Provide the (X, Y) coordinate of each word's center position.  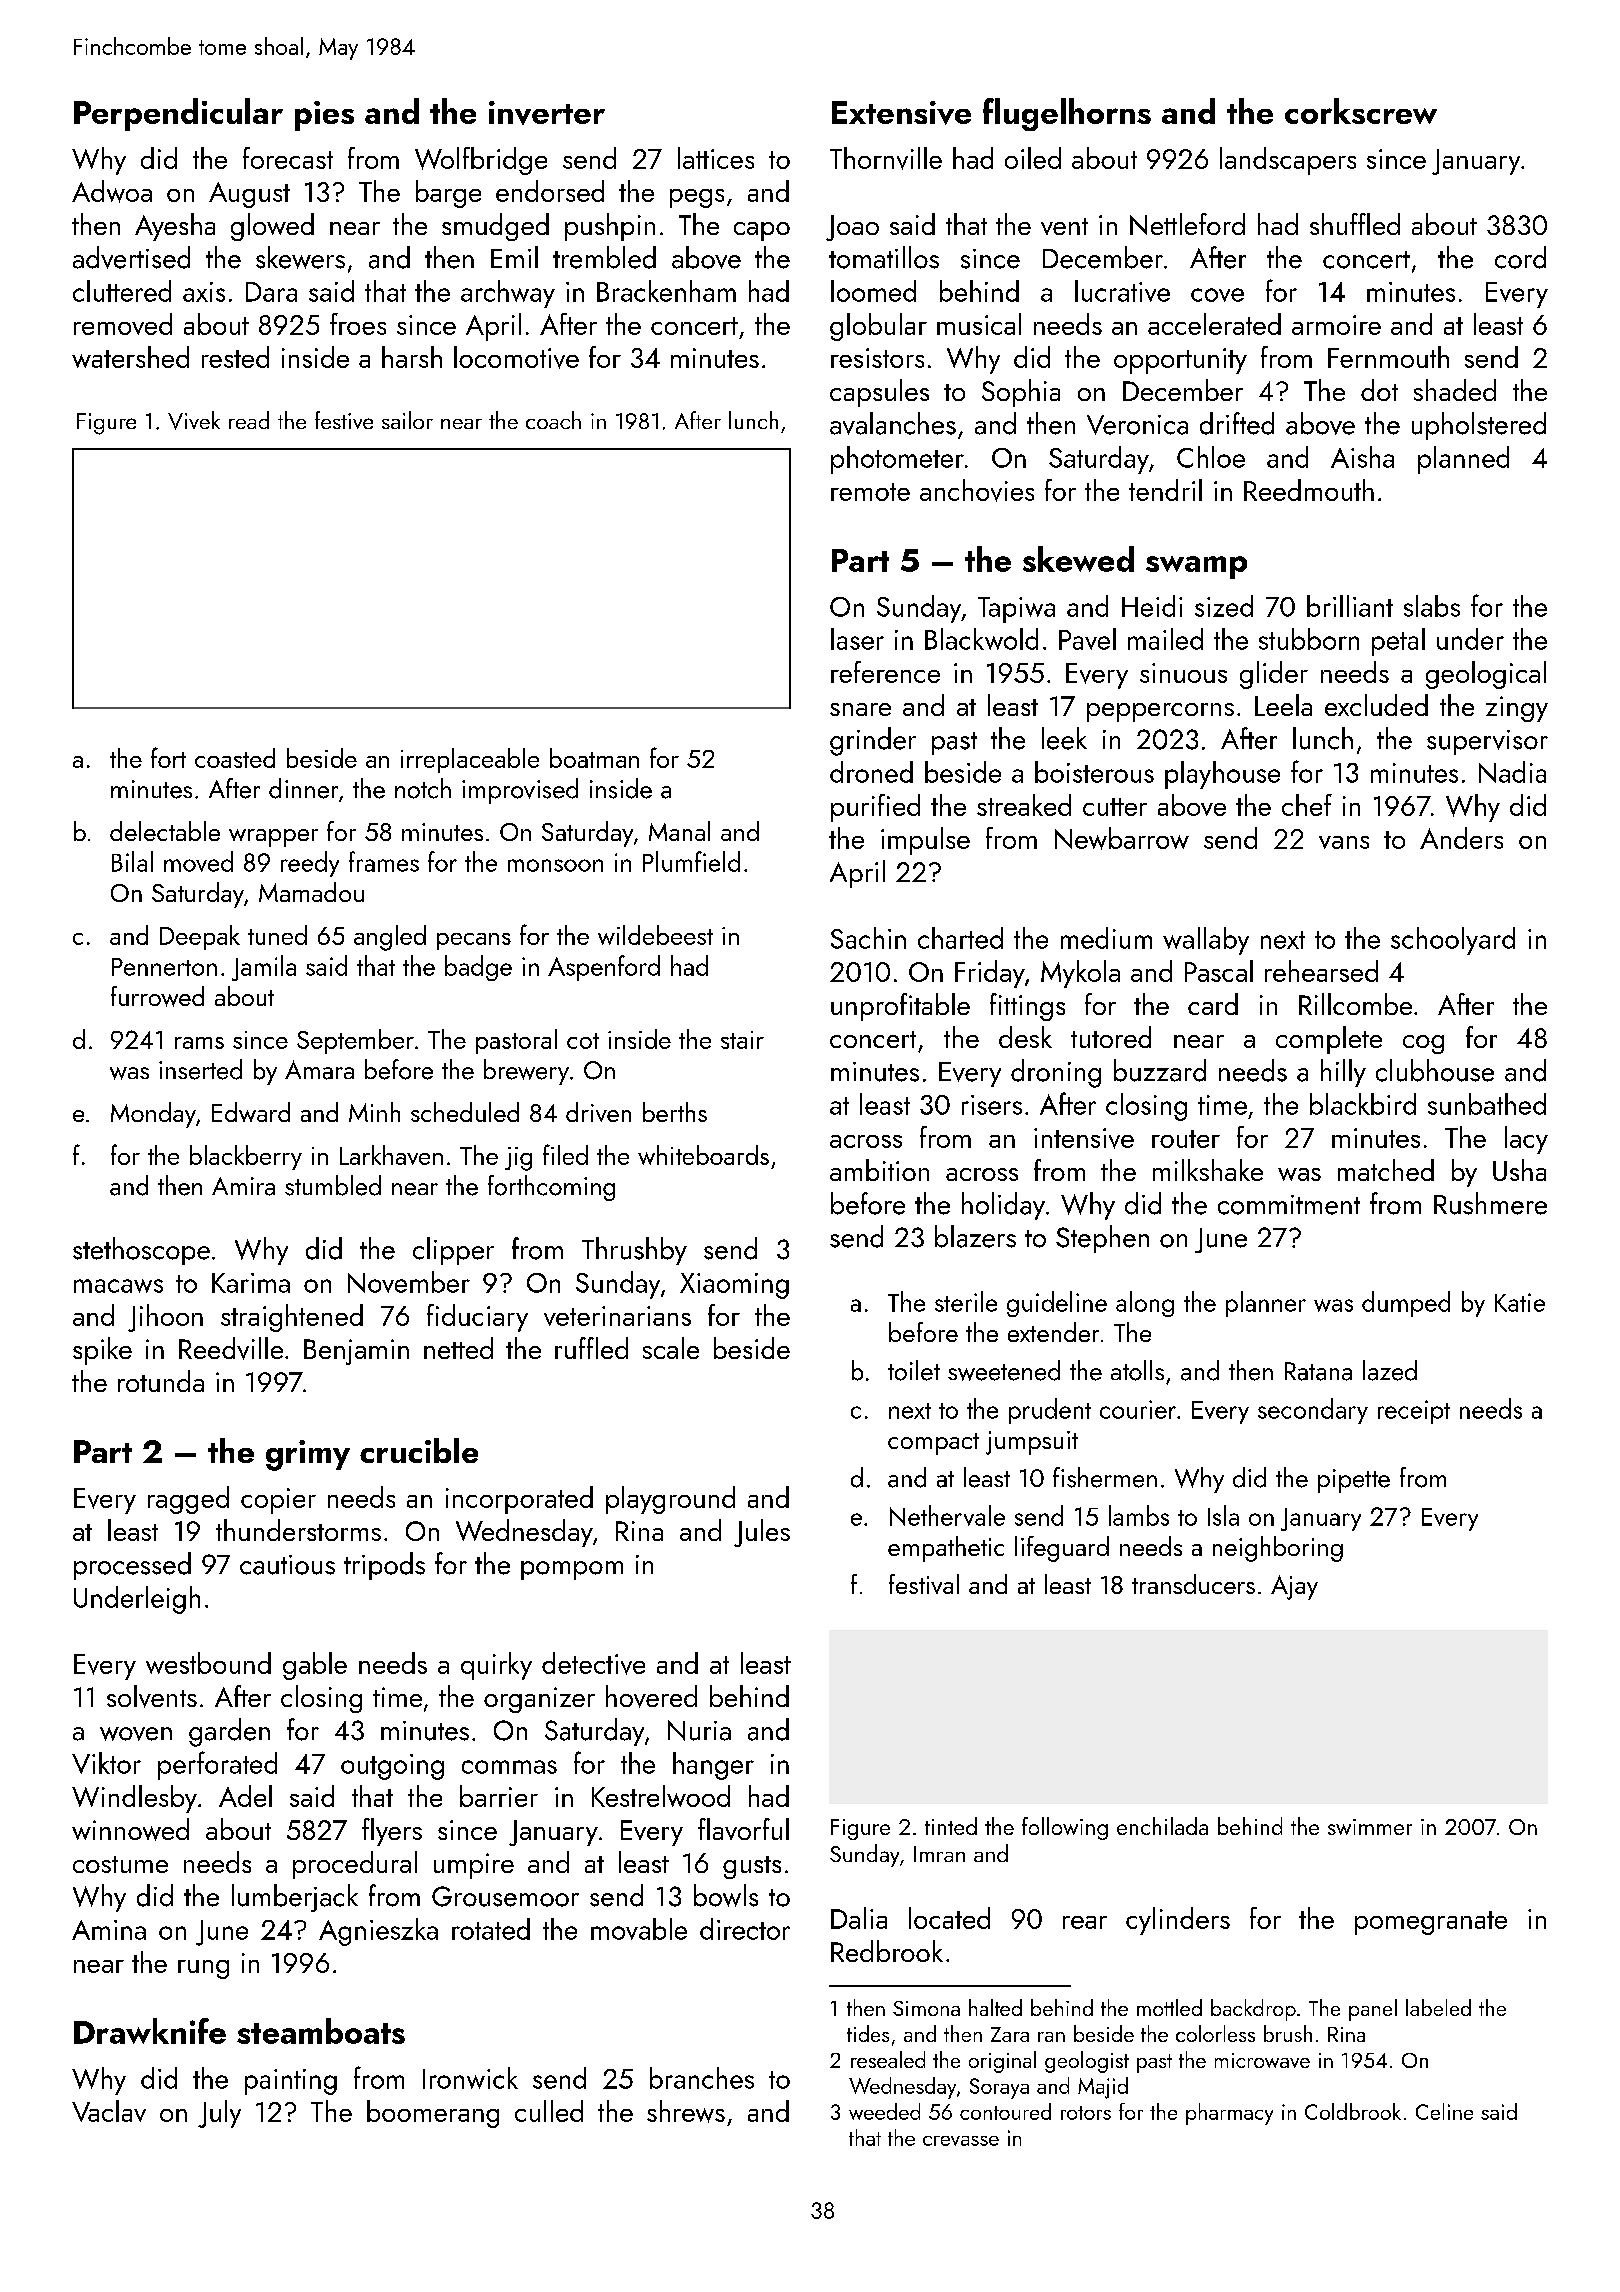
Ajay (1294, 1587)
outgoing (392, 1767)
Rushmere (1490, 1203)
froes (358, 324)
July (219, 2114)
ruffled (591, 1348)
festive (344, 420)
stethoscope (141, 1251)
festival (924, 1584)
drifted (1237, 423)
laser (857, 639)
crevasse (961, 2141)
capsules (879, 393)
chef (1307, 805)
